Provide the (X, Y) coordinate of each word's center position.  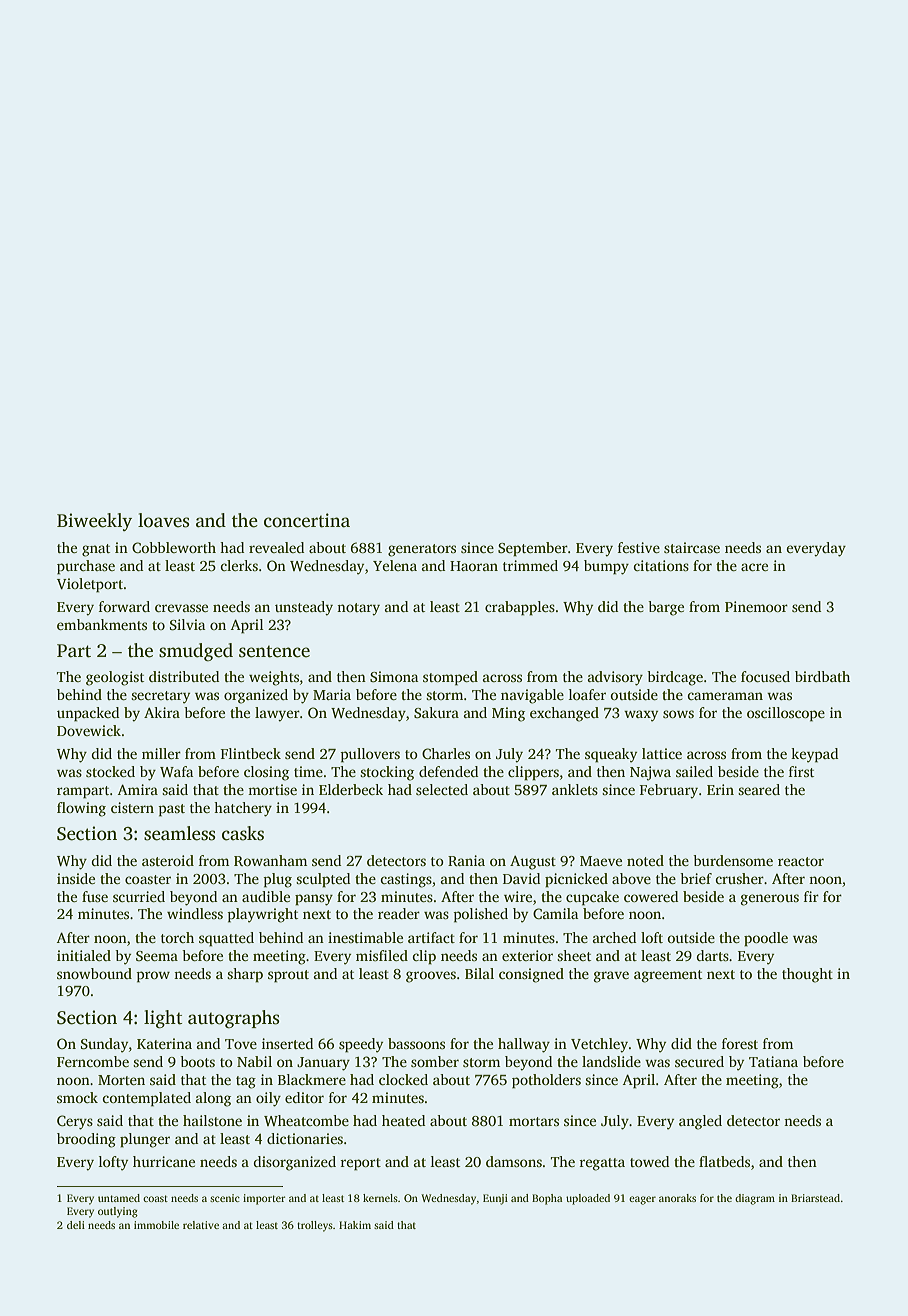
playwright (262, 915)
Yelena (395, 565)
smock (77, 1097)
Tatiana (773, 1061)
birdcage (675, 678)
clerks (239, 565)
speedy (361, 1045)
